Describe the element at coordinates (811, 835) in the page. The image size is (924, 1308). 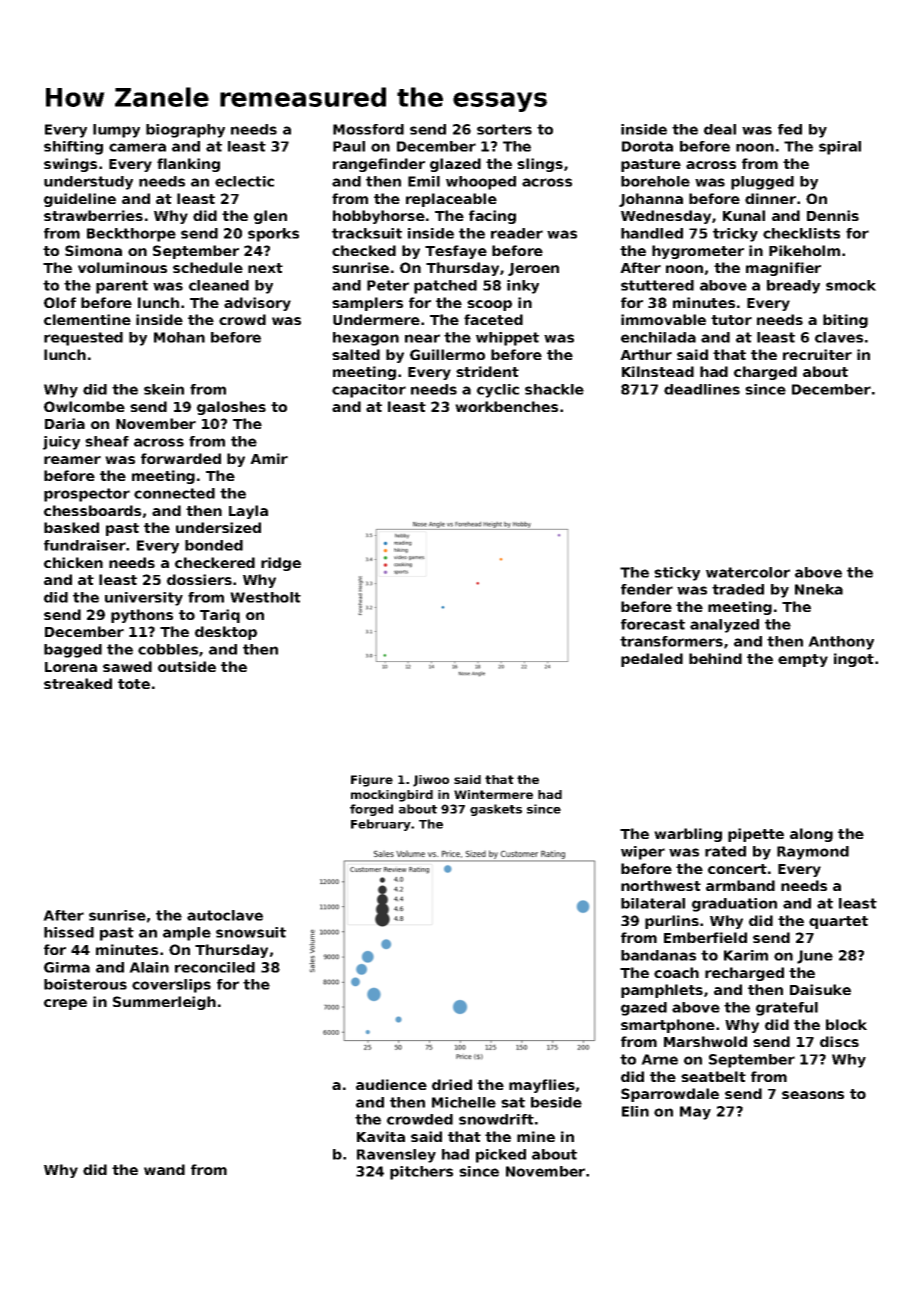
I see `along` at that location.
